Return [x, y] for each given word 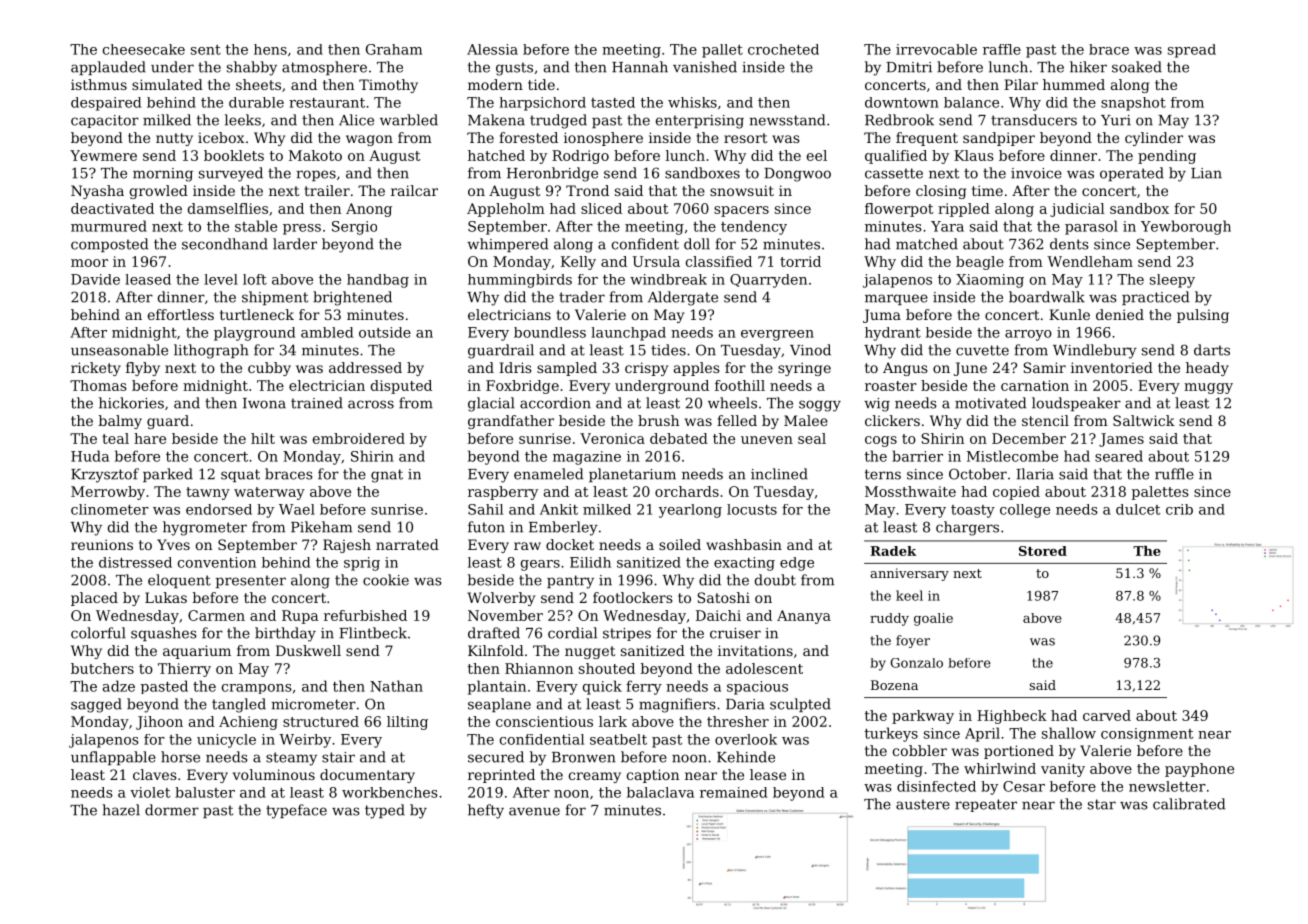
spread [1192, 51]
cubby [269, 369]
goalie [933, 619]
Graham [394, 49]
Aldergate [683, 298]
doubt [775, 580]
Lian [1206, 173]
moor [89, 263]
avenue [534, 811]
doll [697, 244]
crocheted [783, 49]
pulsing [1203, 316]
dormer [172, 810]
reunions [102, 544]
